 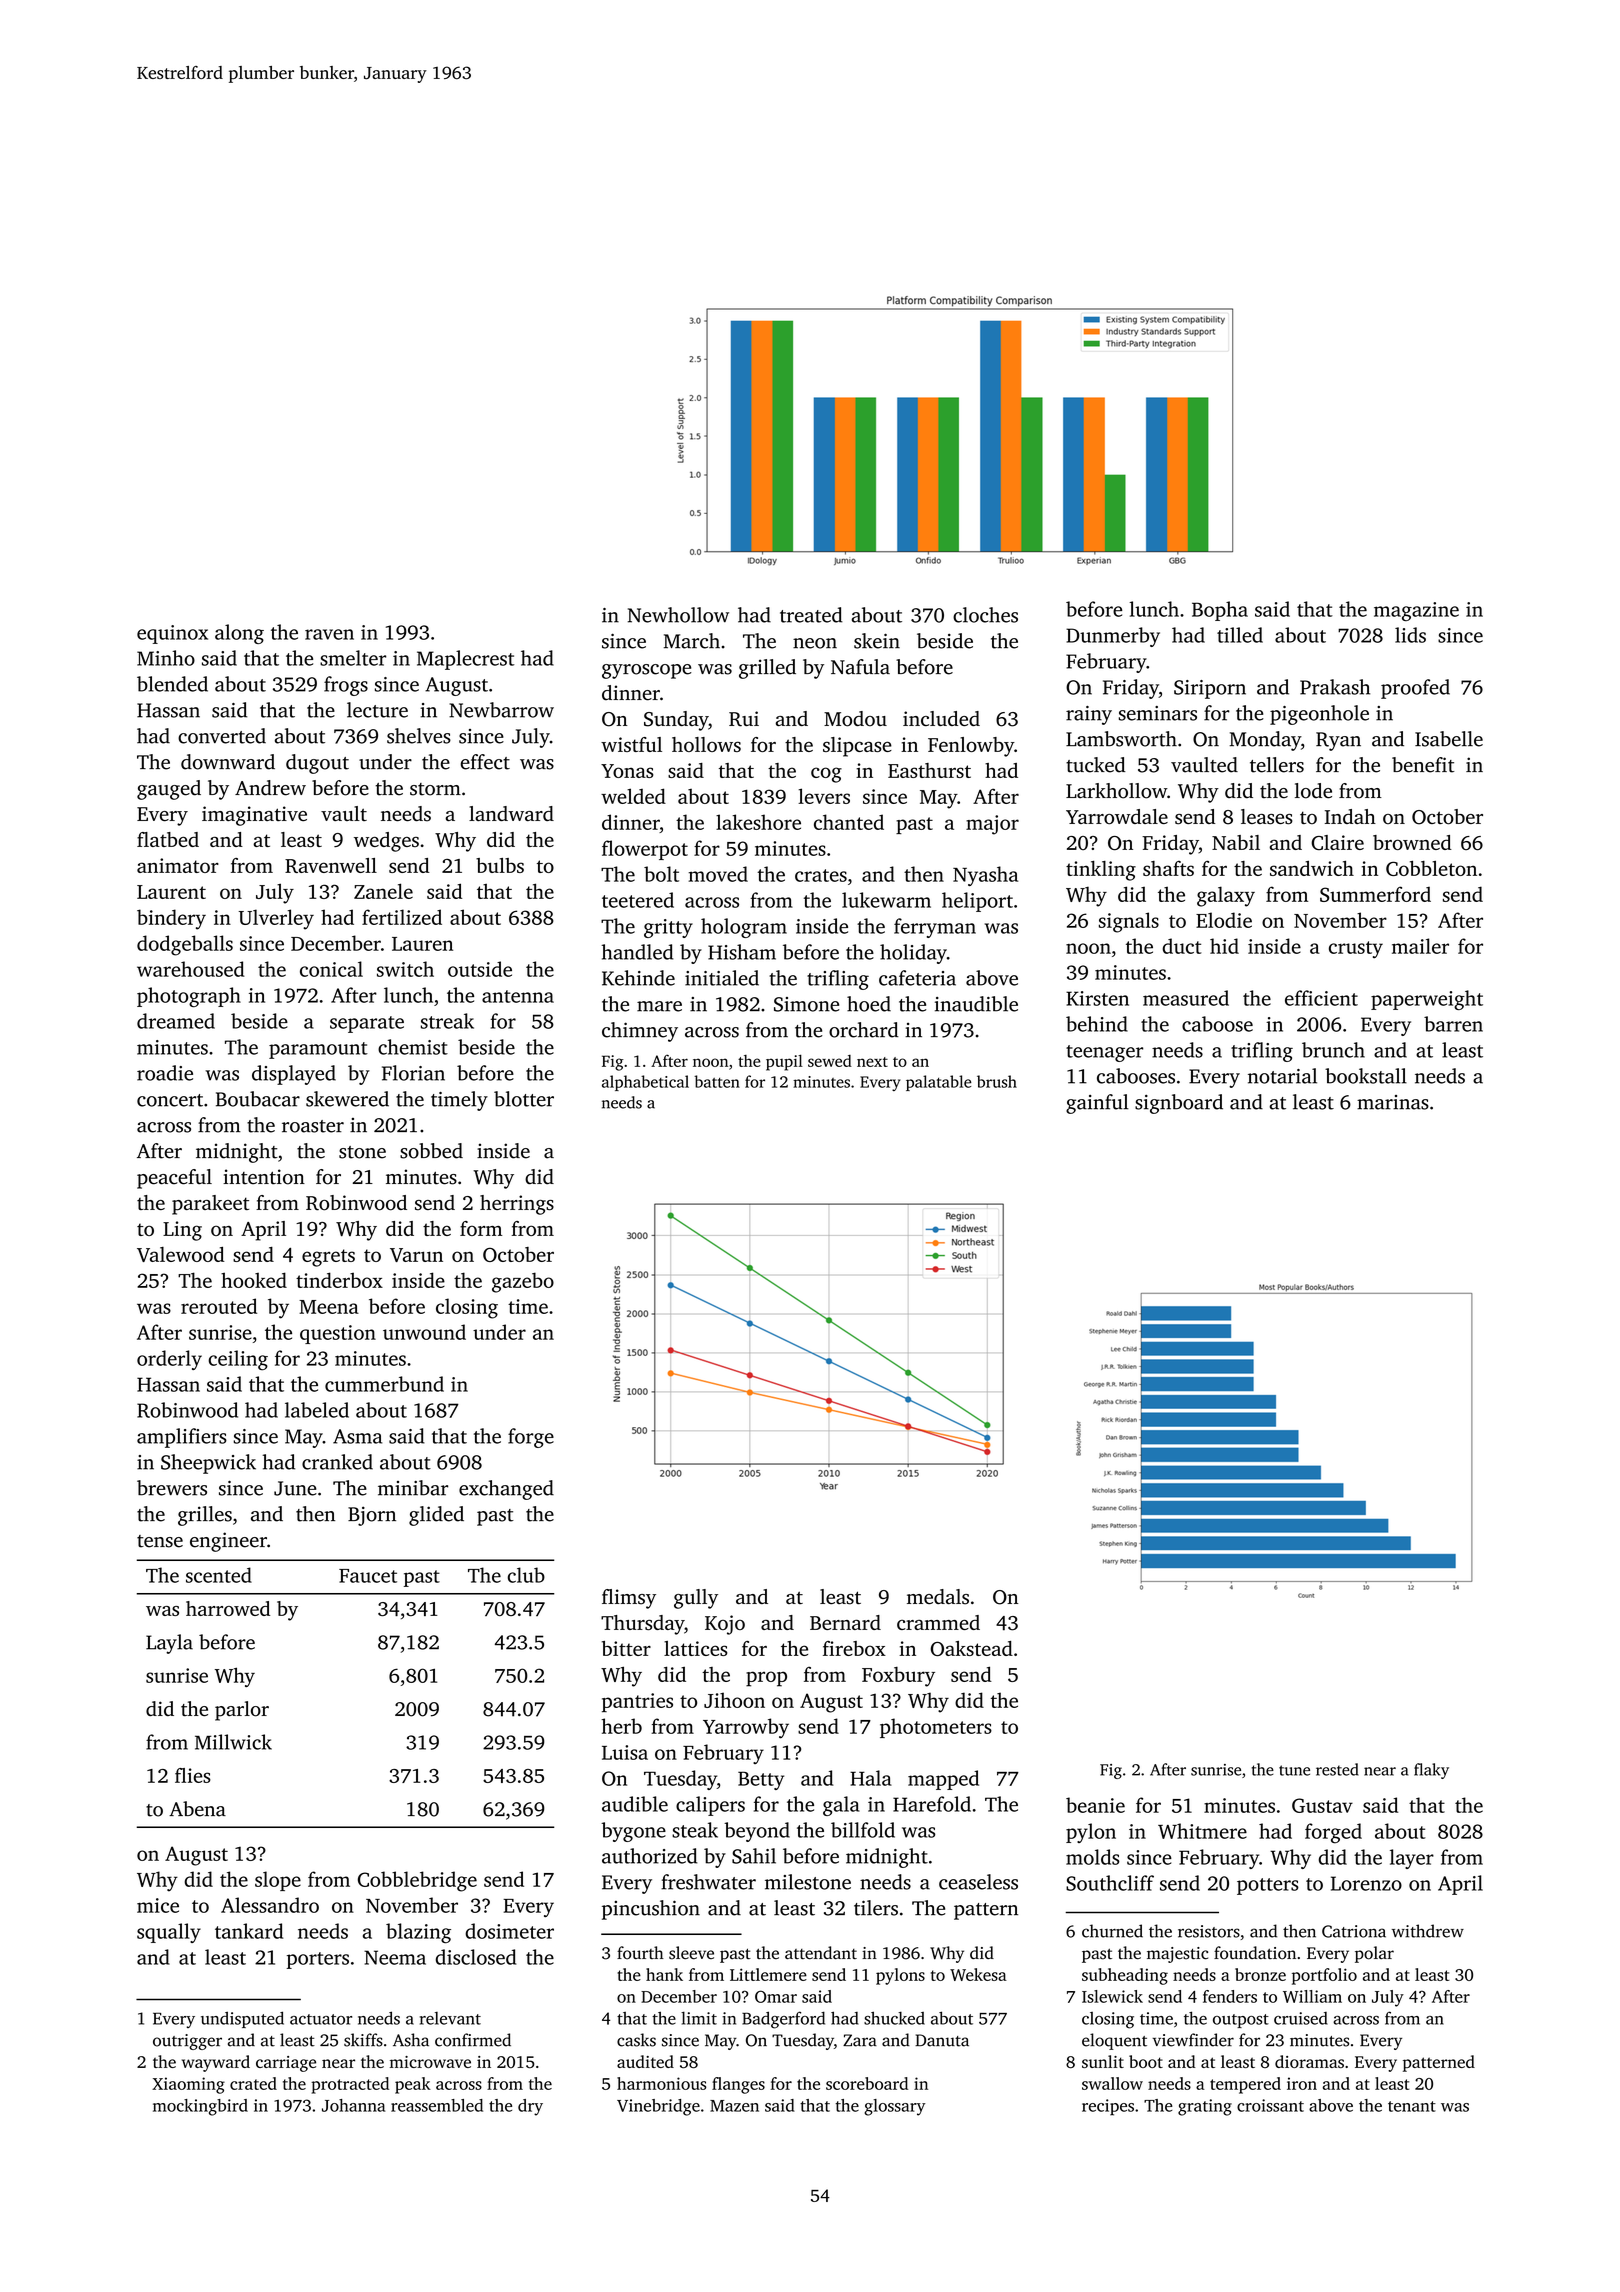 What do you see at coordinates (985, 615) in the page?
I see `cloches` at bounding box center [985, 615].
